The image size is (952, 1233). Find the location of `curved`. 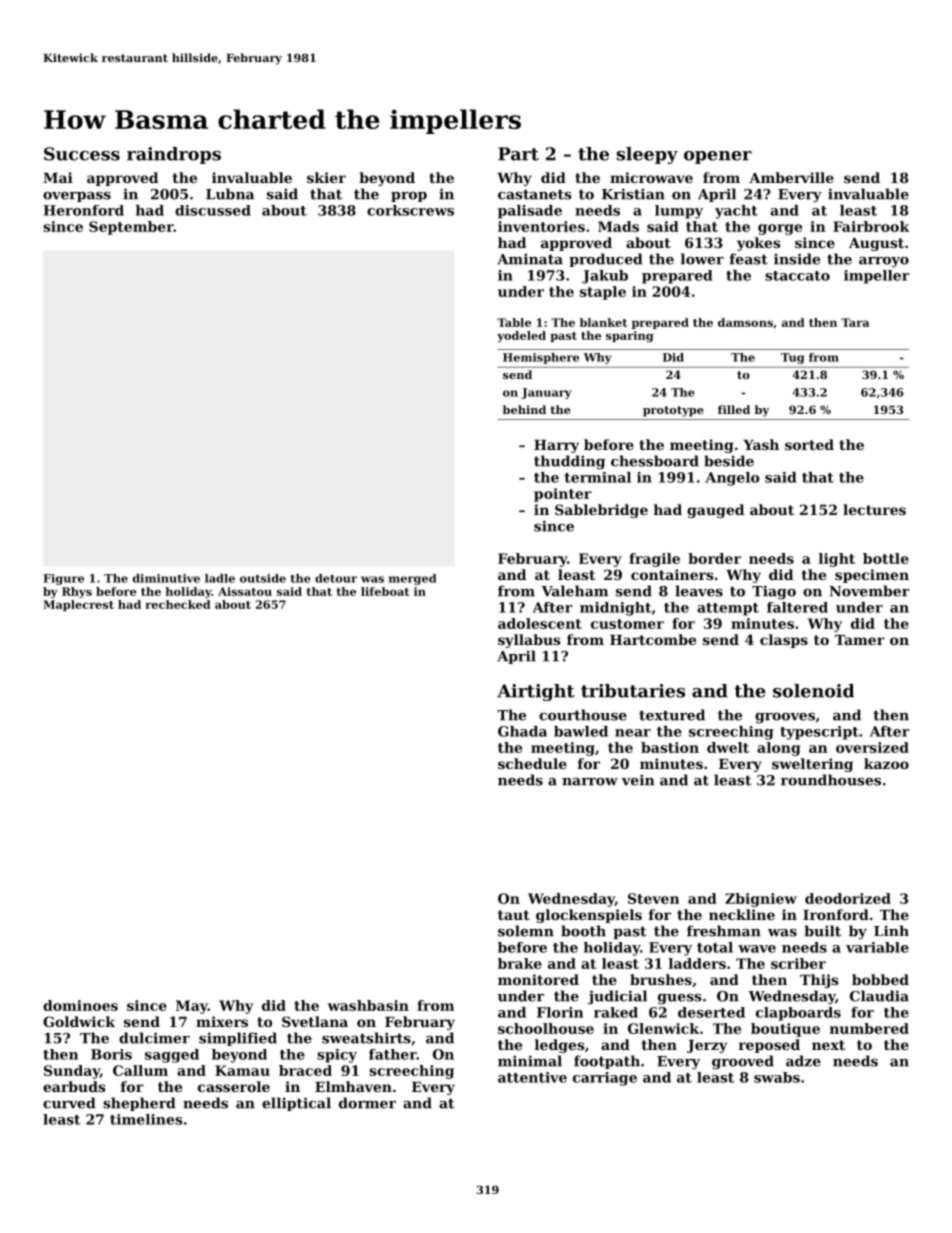

curved is located at coordinates (69, 1103).
